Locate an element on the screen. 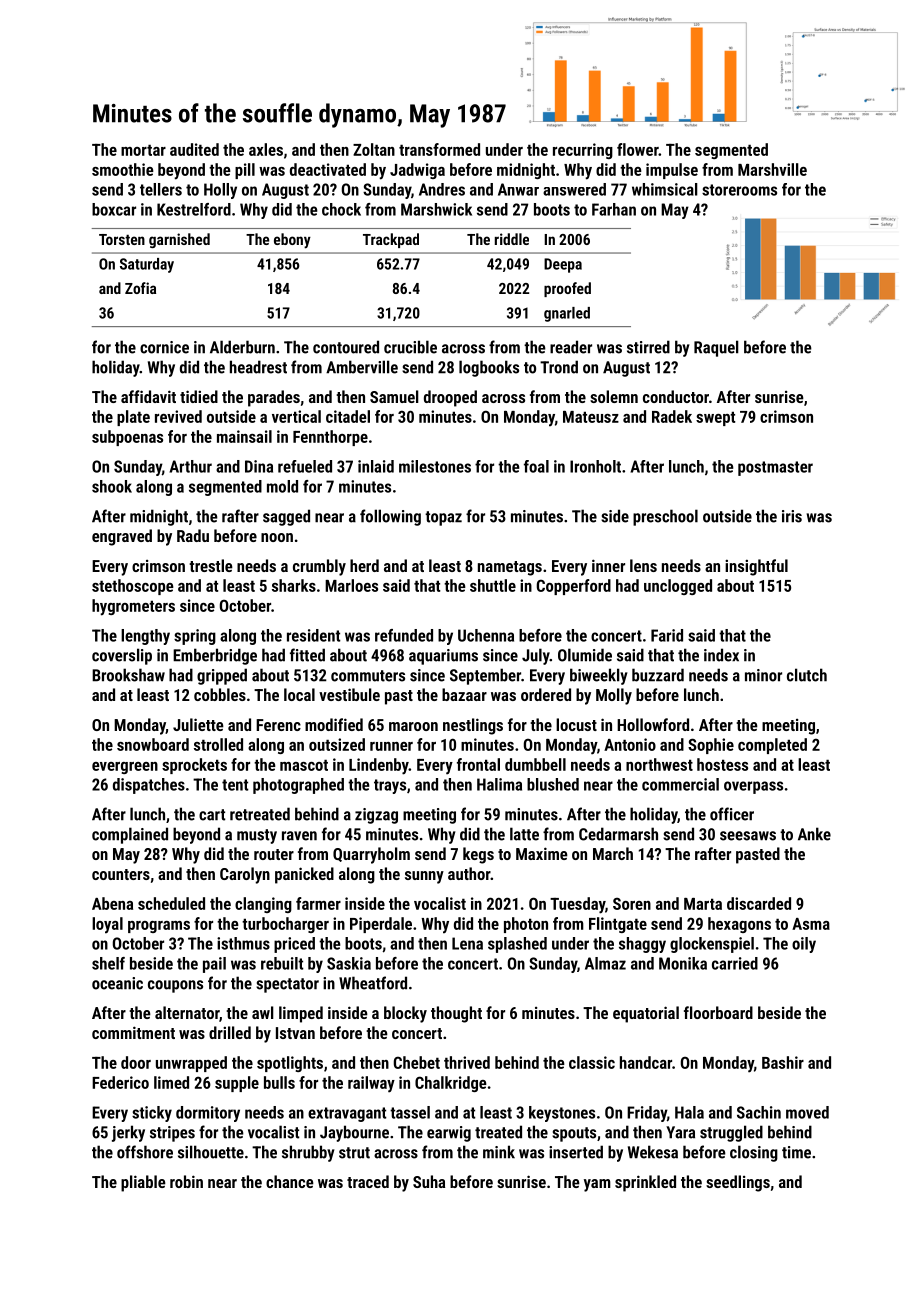  shook is located at coordinates (112, 486).
